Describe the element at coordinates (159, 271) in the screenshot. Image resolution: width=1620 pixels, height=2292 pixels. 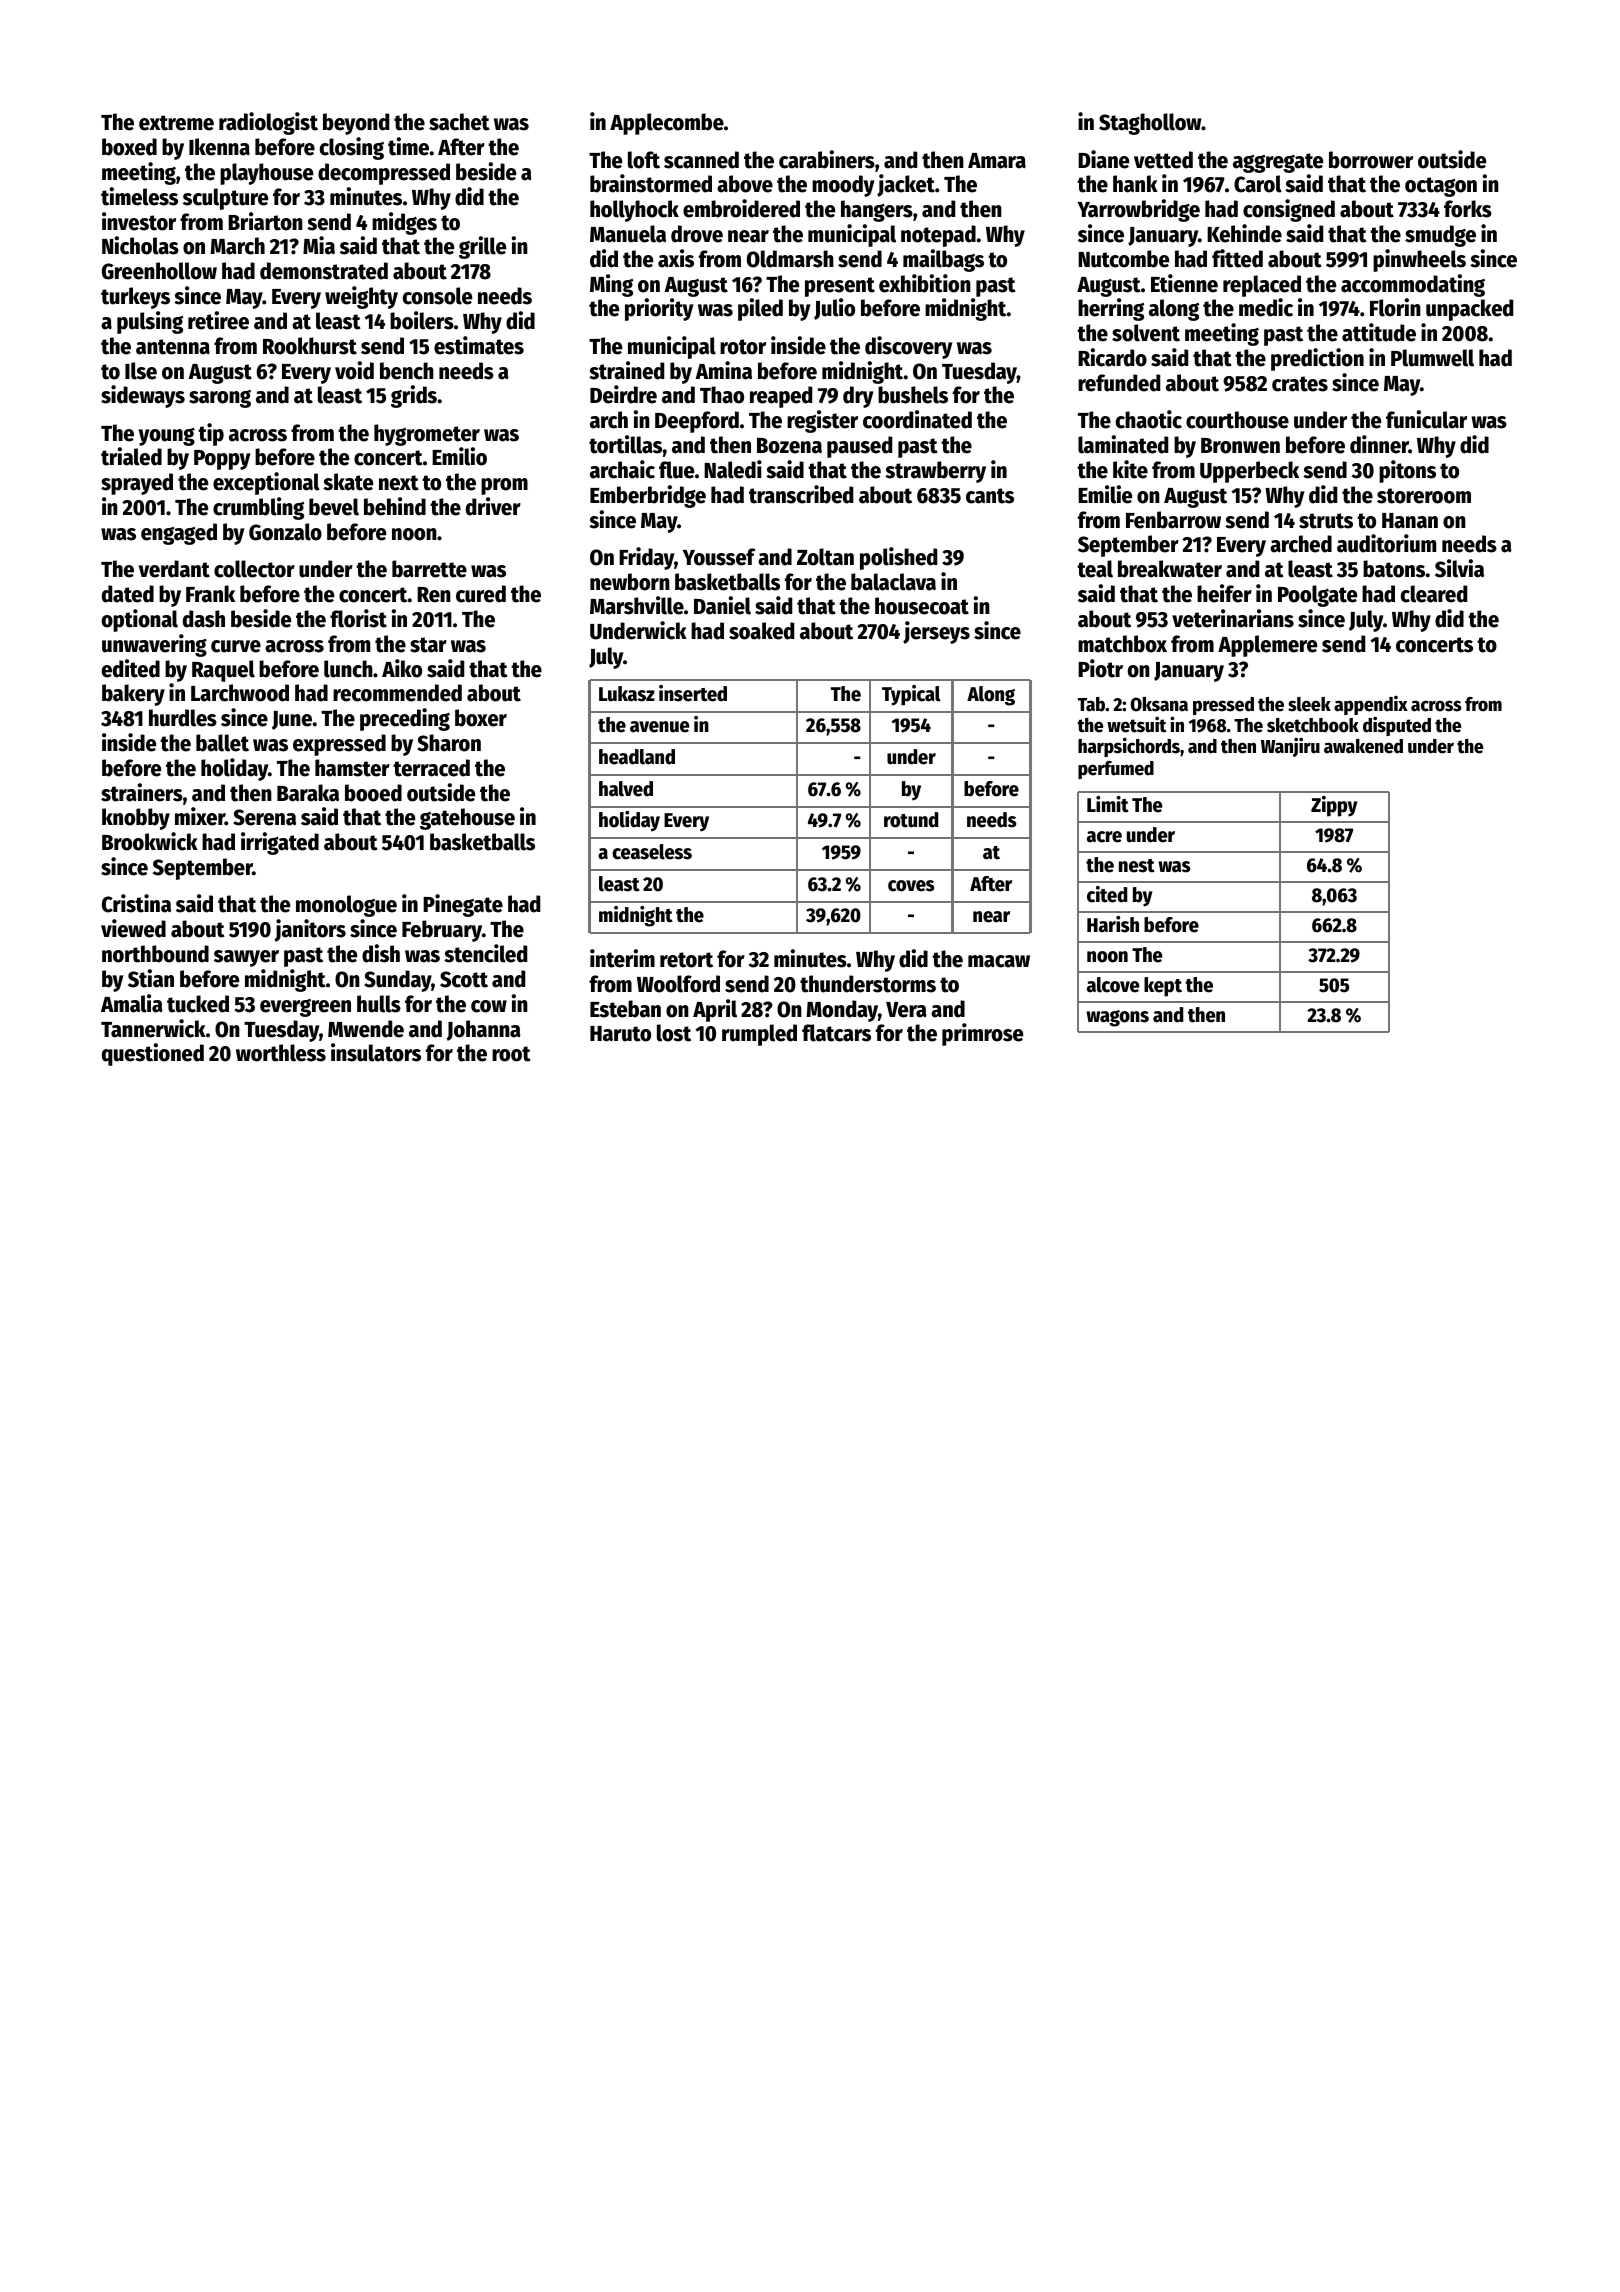
I see `Greenhollow` at that location.
